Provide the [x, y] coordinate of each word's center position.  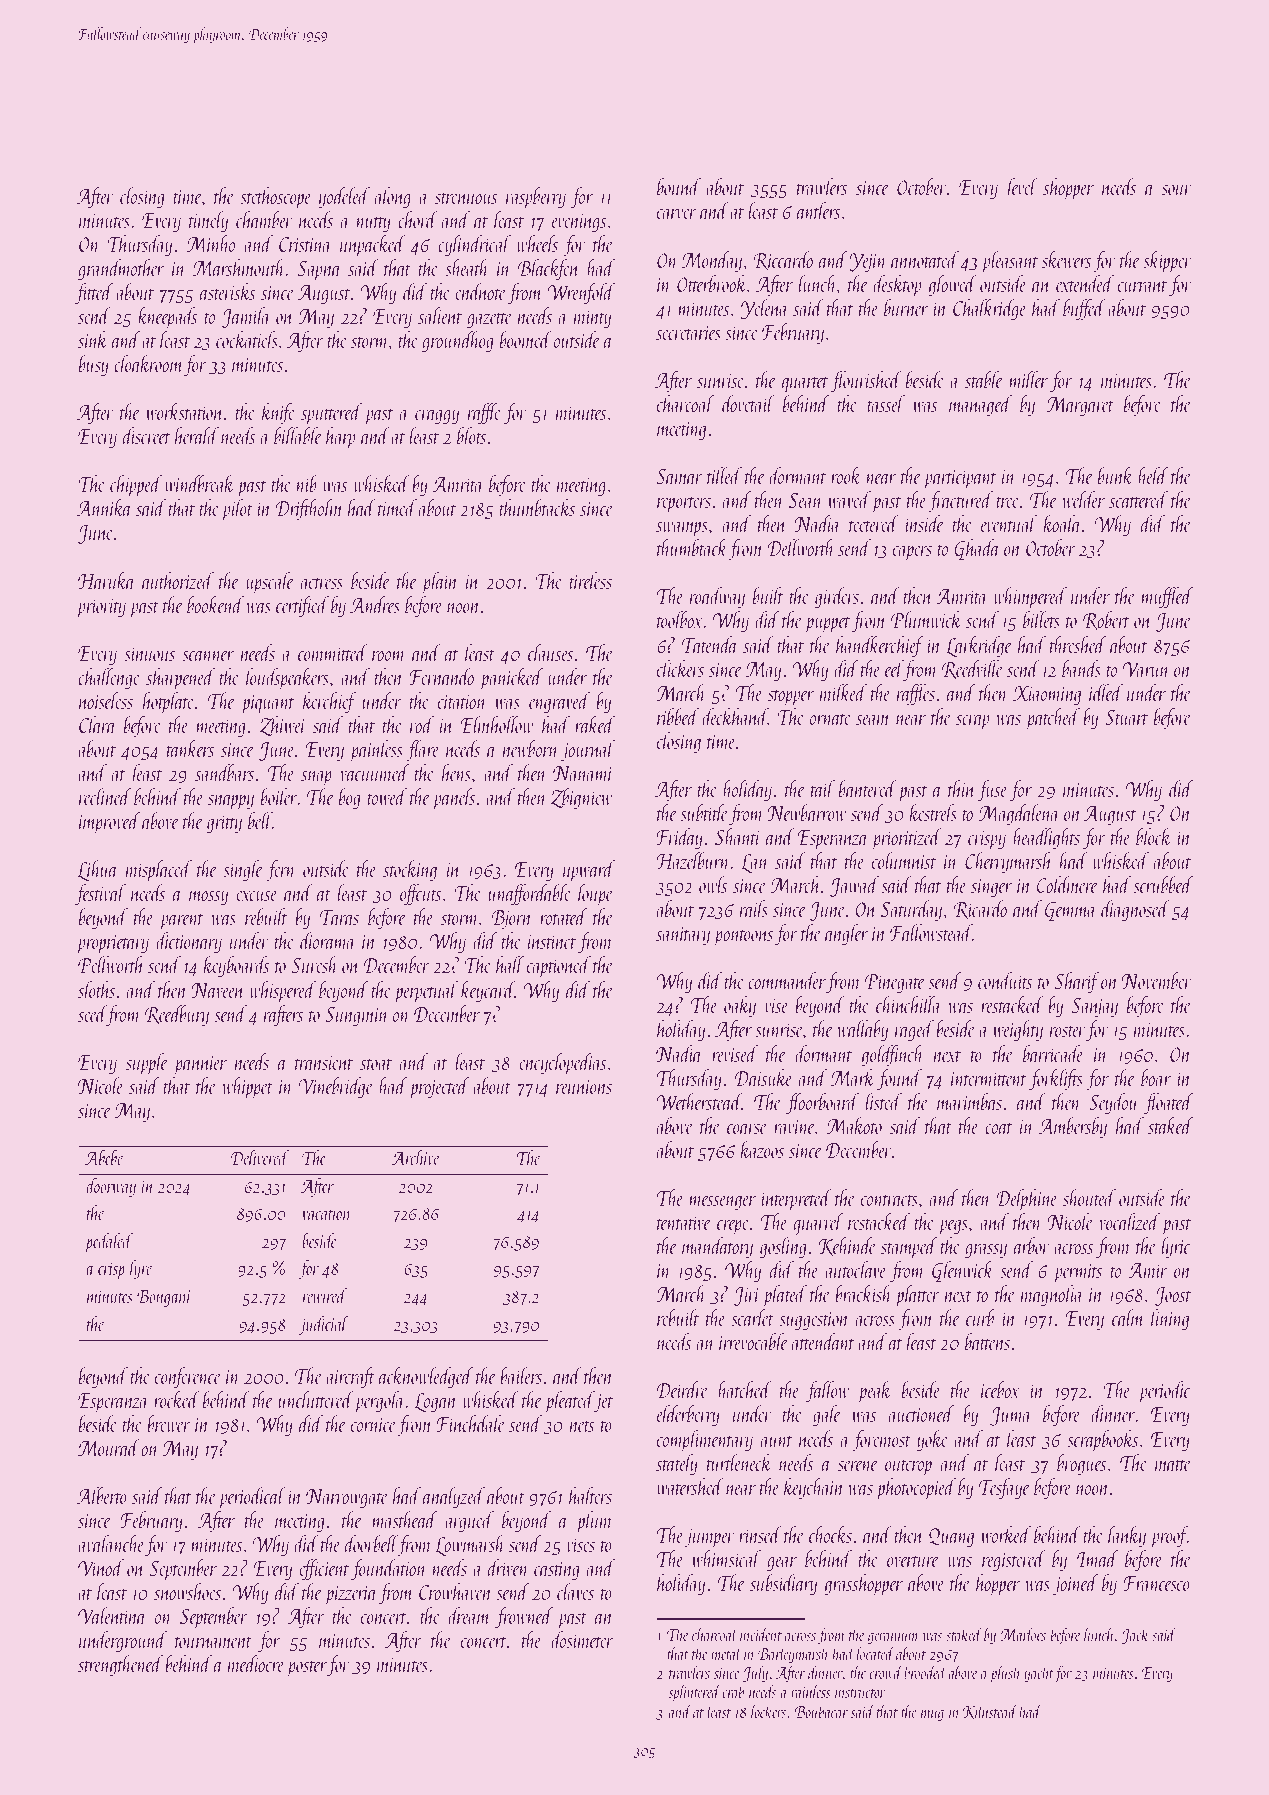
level [1023, 186]
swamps [682, 529]
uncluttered [316, 1399]
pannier [200, 1065]
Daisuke [763, 1077]
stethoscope [275, 198]
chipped [136, 486]
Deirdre [682, 1389]
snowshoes [187, 1591]
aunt [777, 1441]
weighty [1018, 1030]
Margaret [1080, 406]
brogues [1081, 1464]
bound [679, 186]
